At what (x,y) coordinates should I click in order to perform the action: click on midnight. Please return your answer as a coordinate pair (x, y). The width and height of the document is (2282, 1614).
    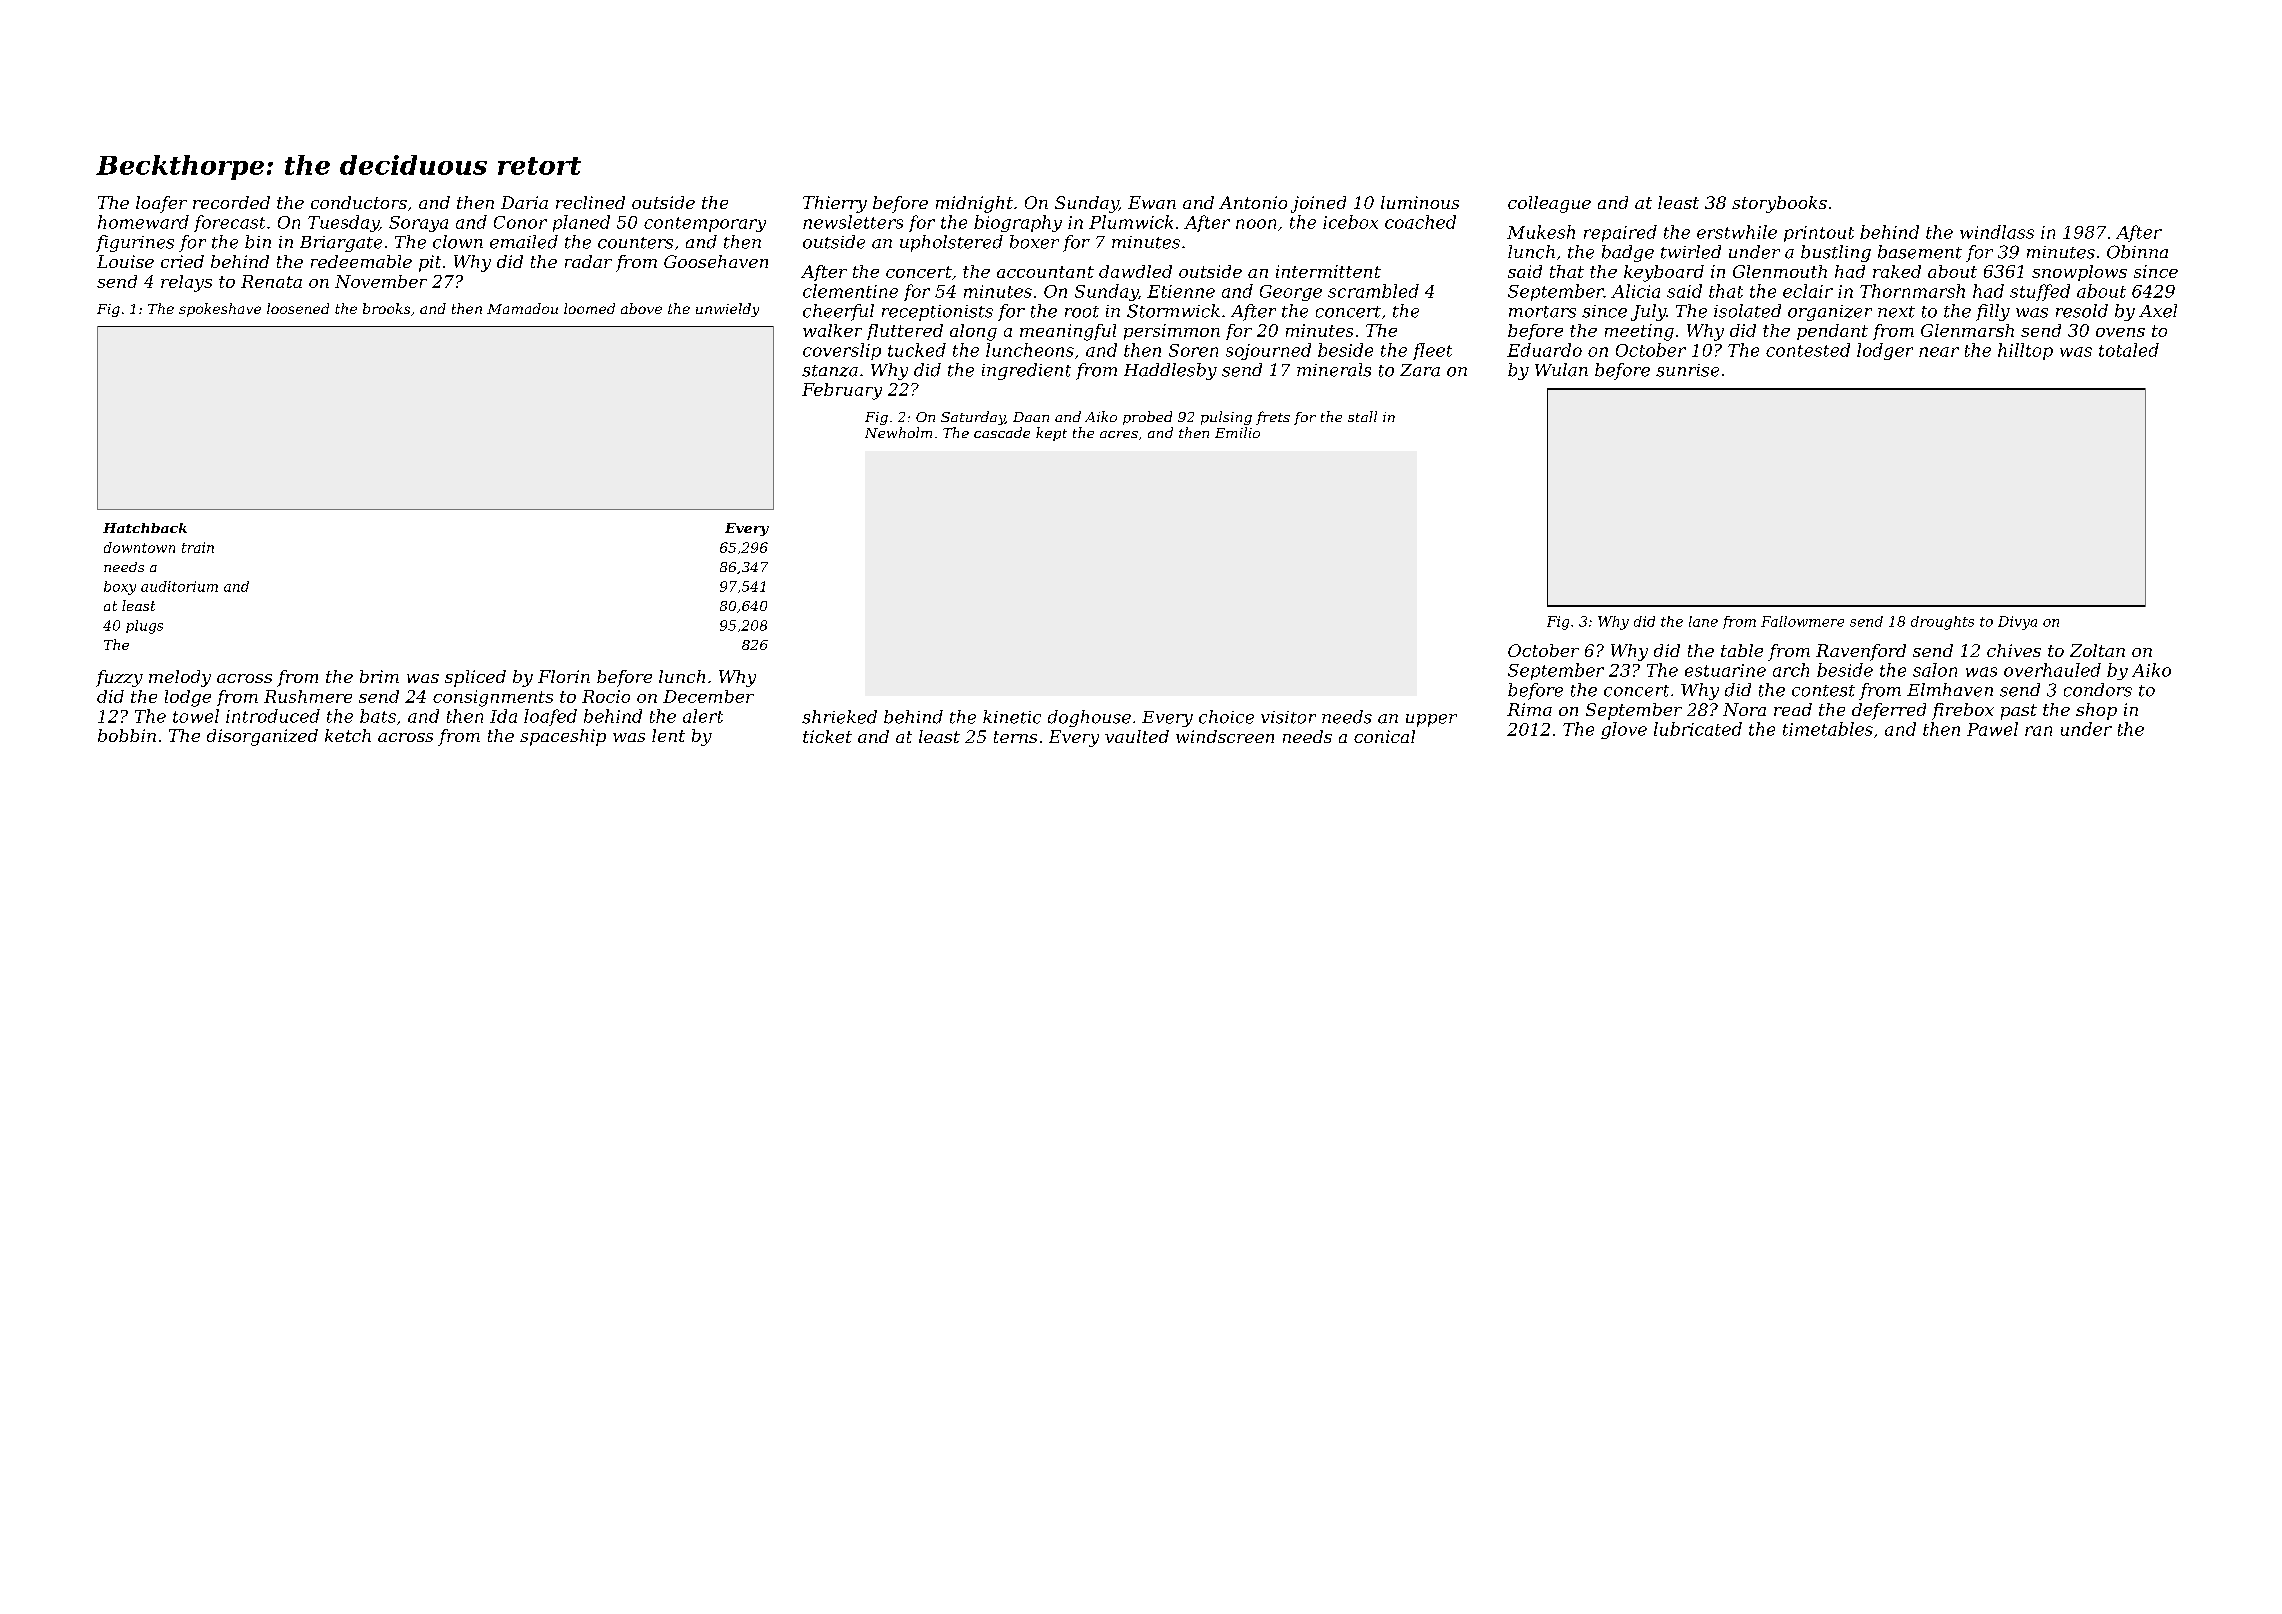
    Looking at the image, I should click on (974, 204).
